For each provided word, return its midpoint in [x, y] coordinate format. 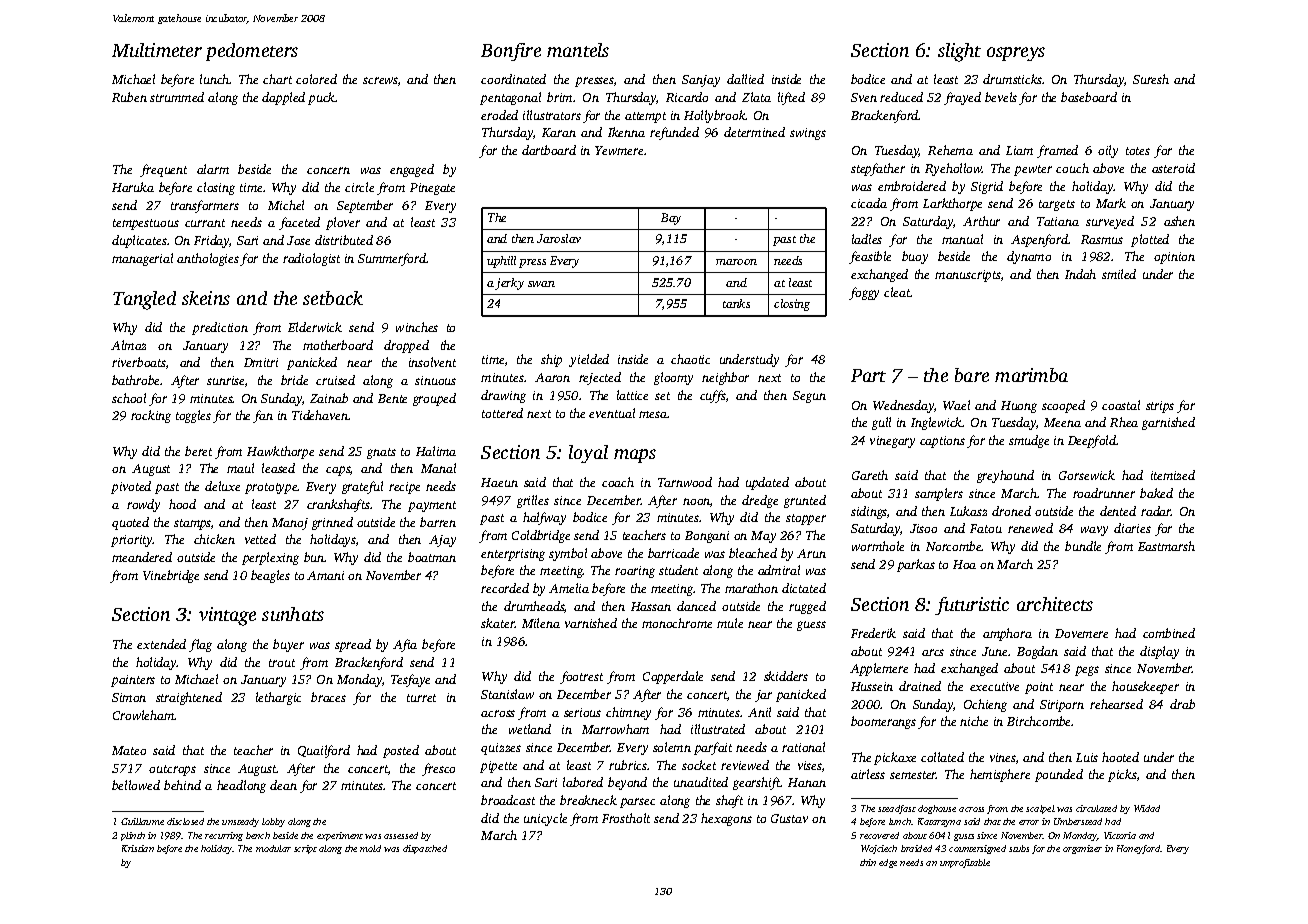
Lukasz [968, 511]
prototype [271, 488]
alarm [213, 169]
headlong [241, 786]
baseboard [1089, 97]
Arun [811, 553]
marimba [1031, 375]
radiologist [311, 259]
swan [541, 284]
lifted [791, 98]
